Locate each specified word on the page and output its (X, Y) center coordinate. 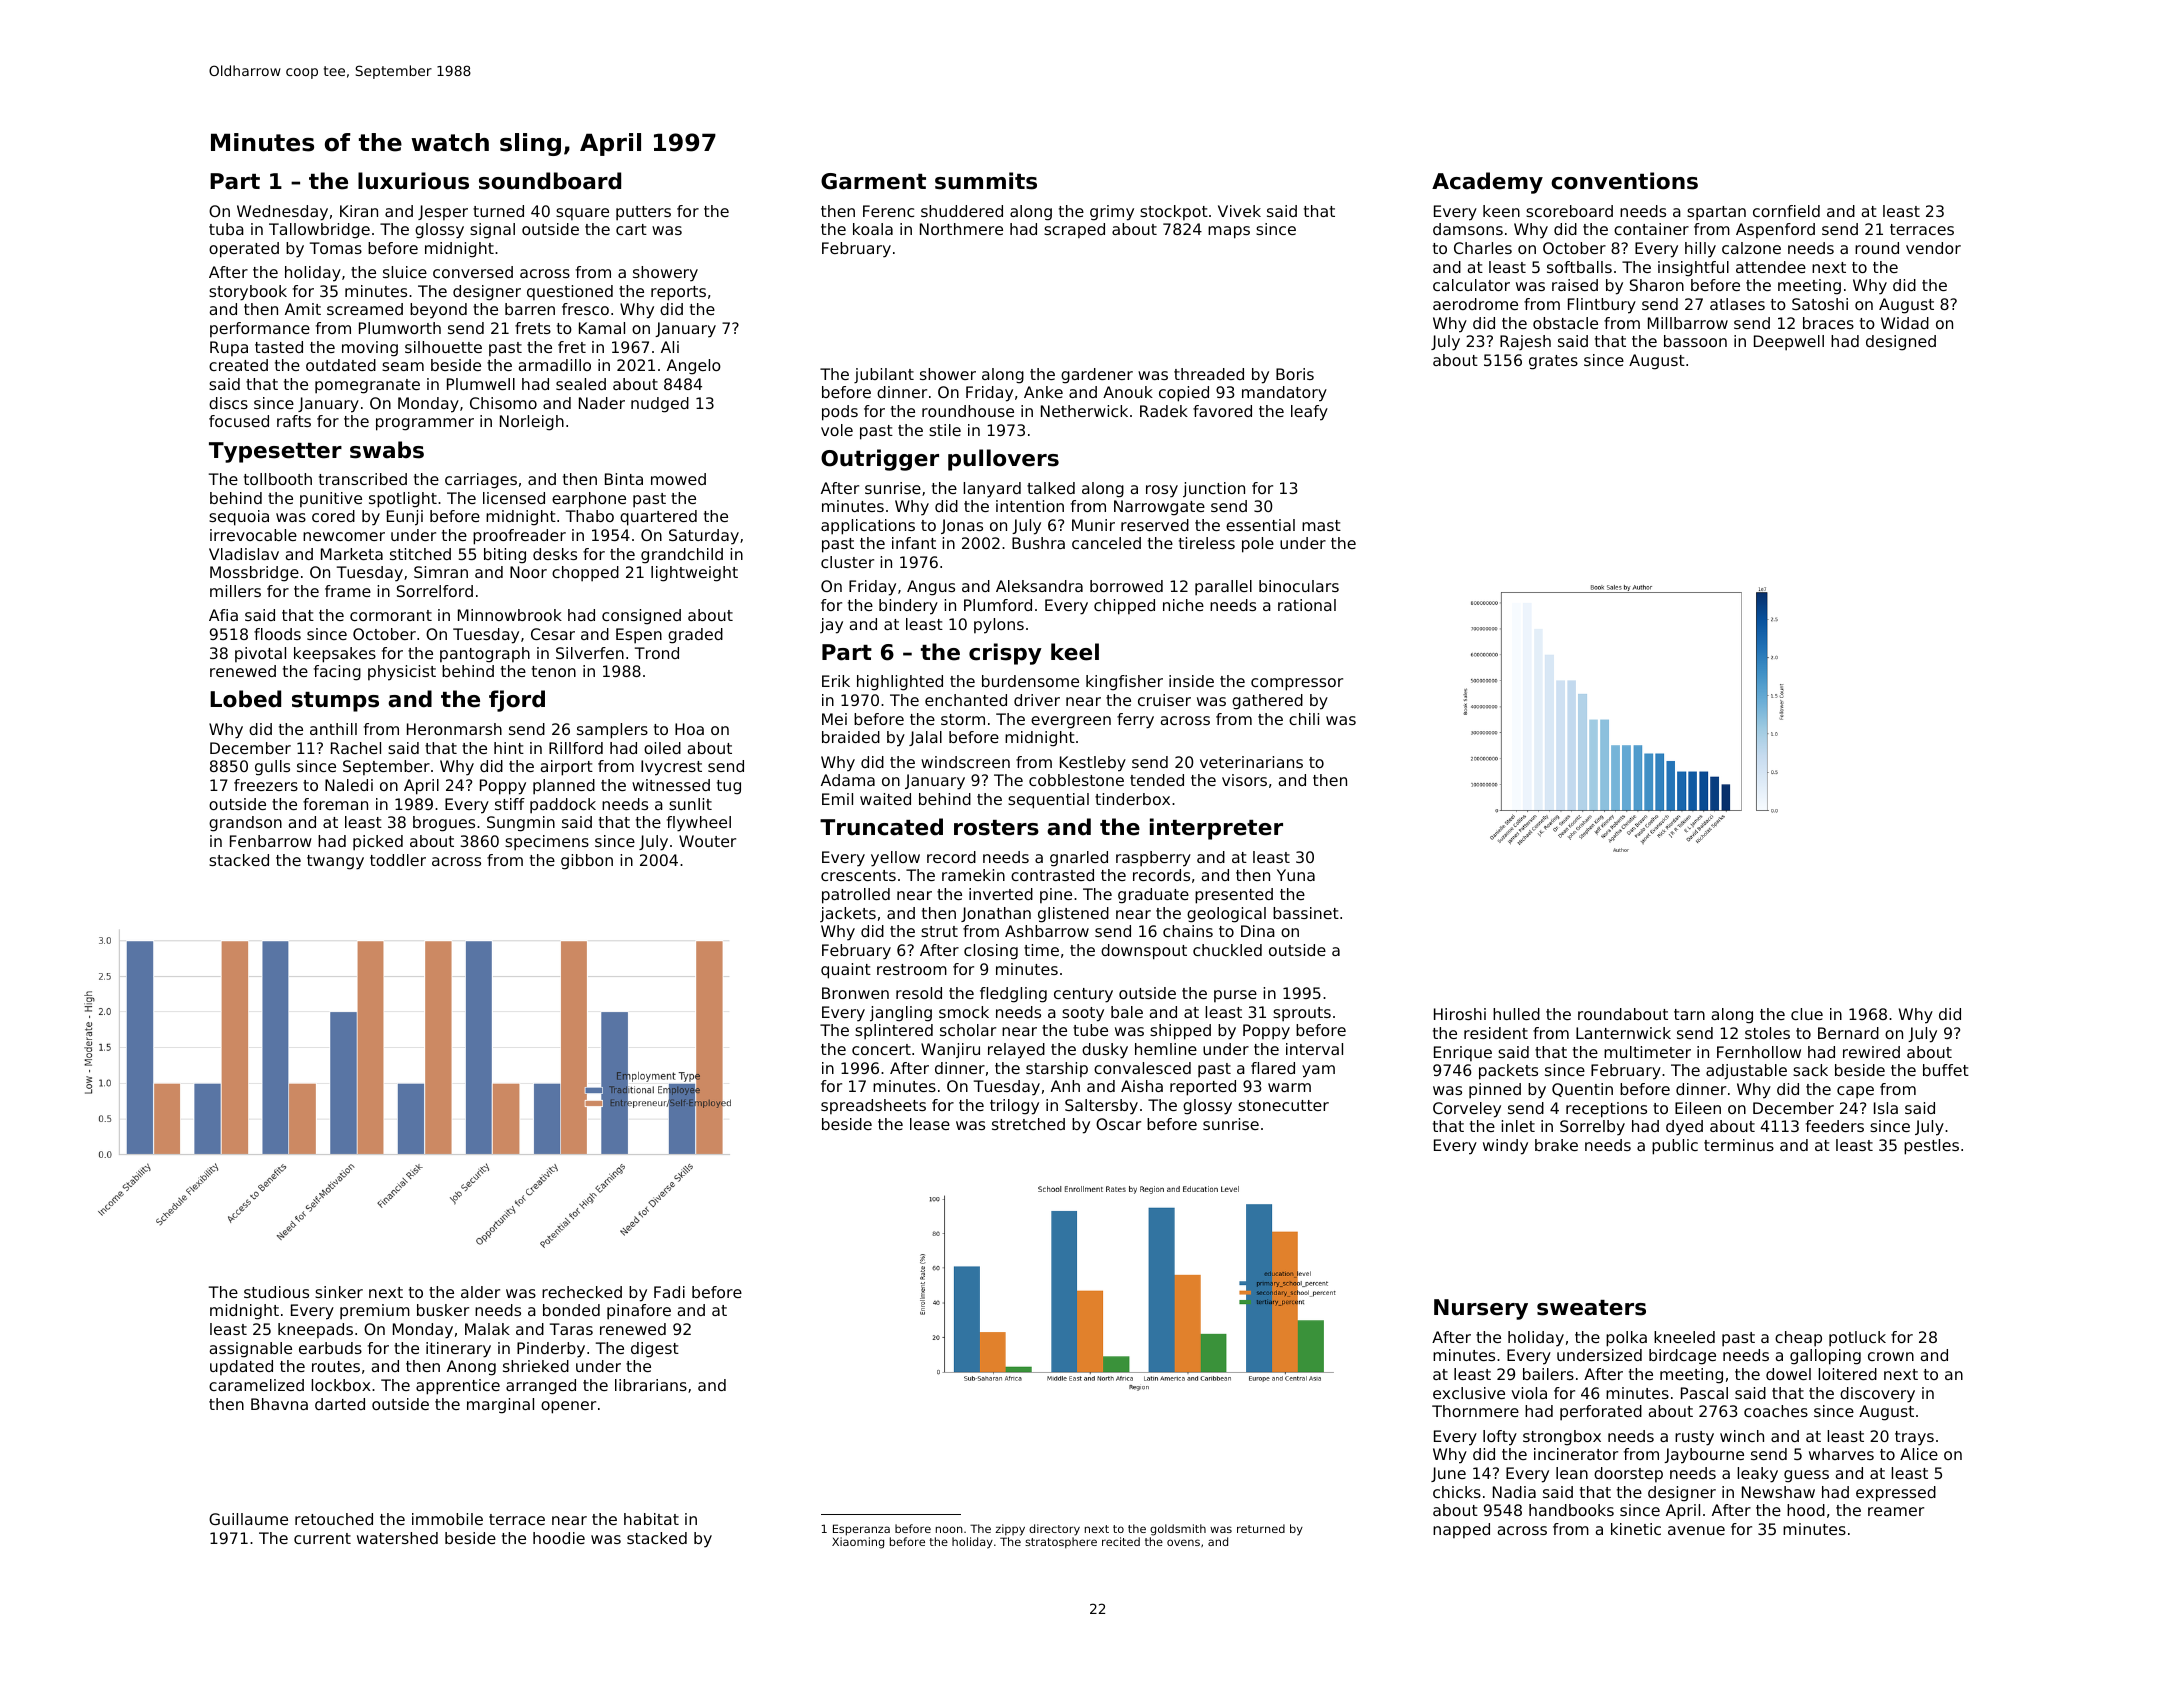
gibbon (587, 862)
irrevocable (253, 535)
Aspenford (1775, 230)
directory (1054, 1530)
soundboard (550, 181)
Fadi (669, 1292)
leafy (1309, 413)
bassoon (1695, 341)
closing (991, 952)
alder (480, 1292)
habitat (651, 1519)
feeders (1835, 1126)
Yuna (1296, 875)
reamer (1896, 1511)
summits (986, 181)
